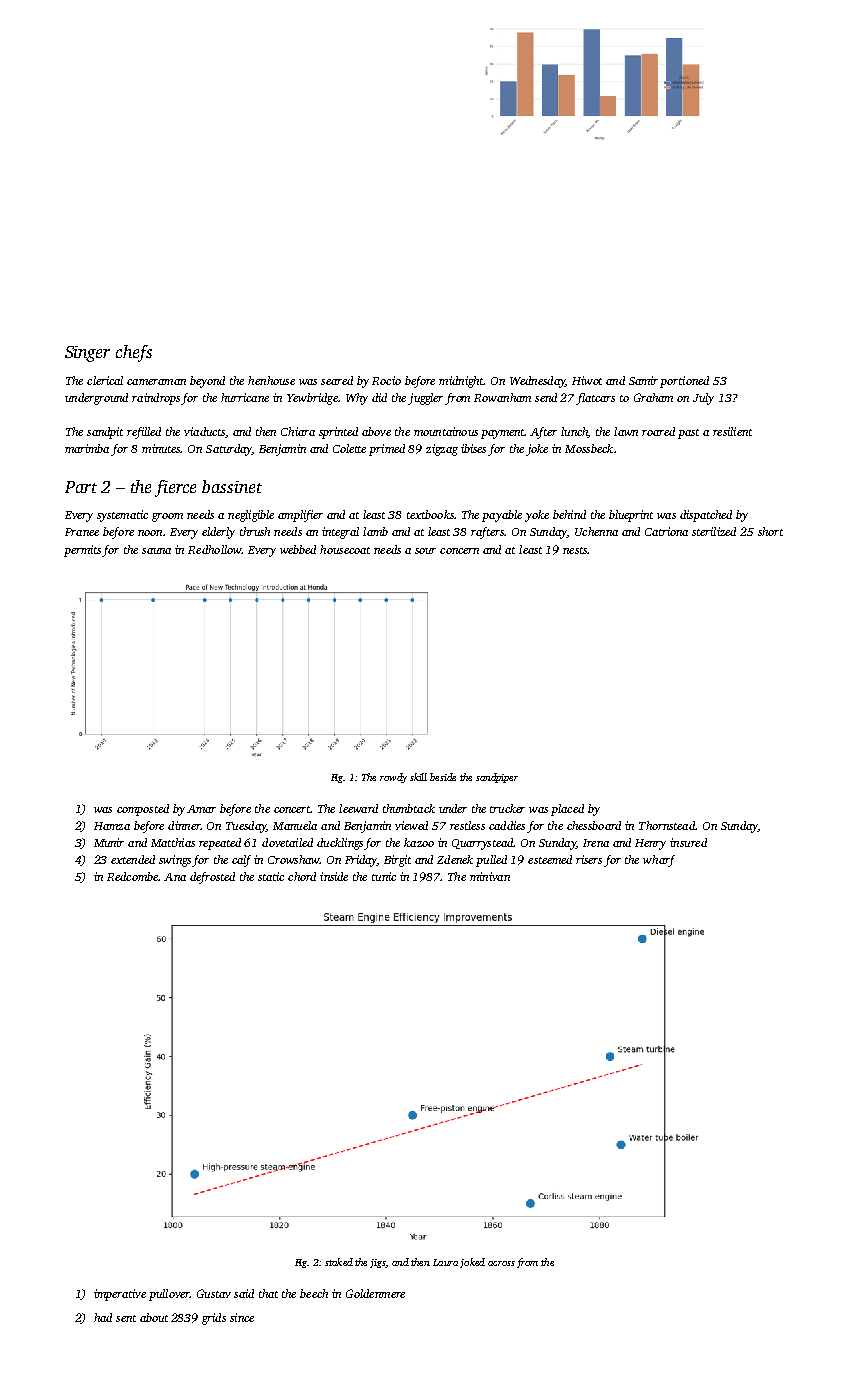  Describe the element at coordinates (314, 1293) in the page. I see `beech` at that location.
